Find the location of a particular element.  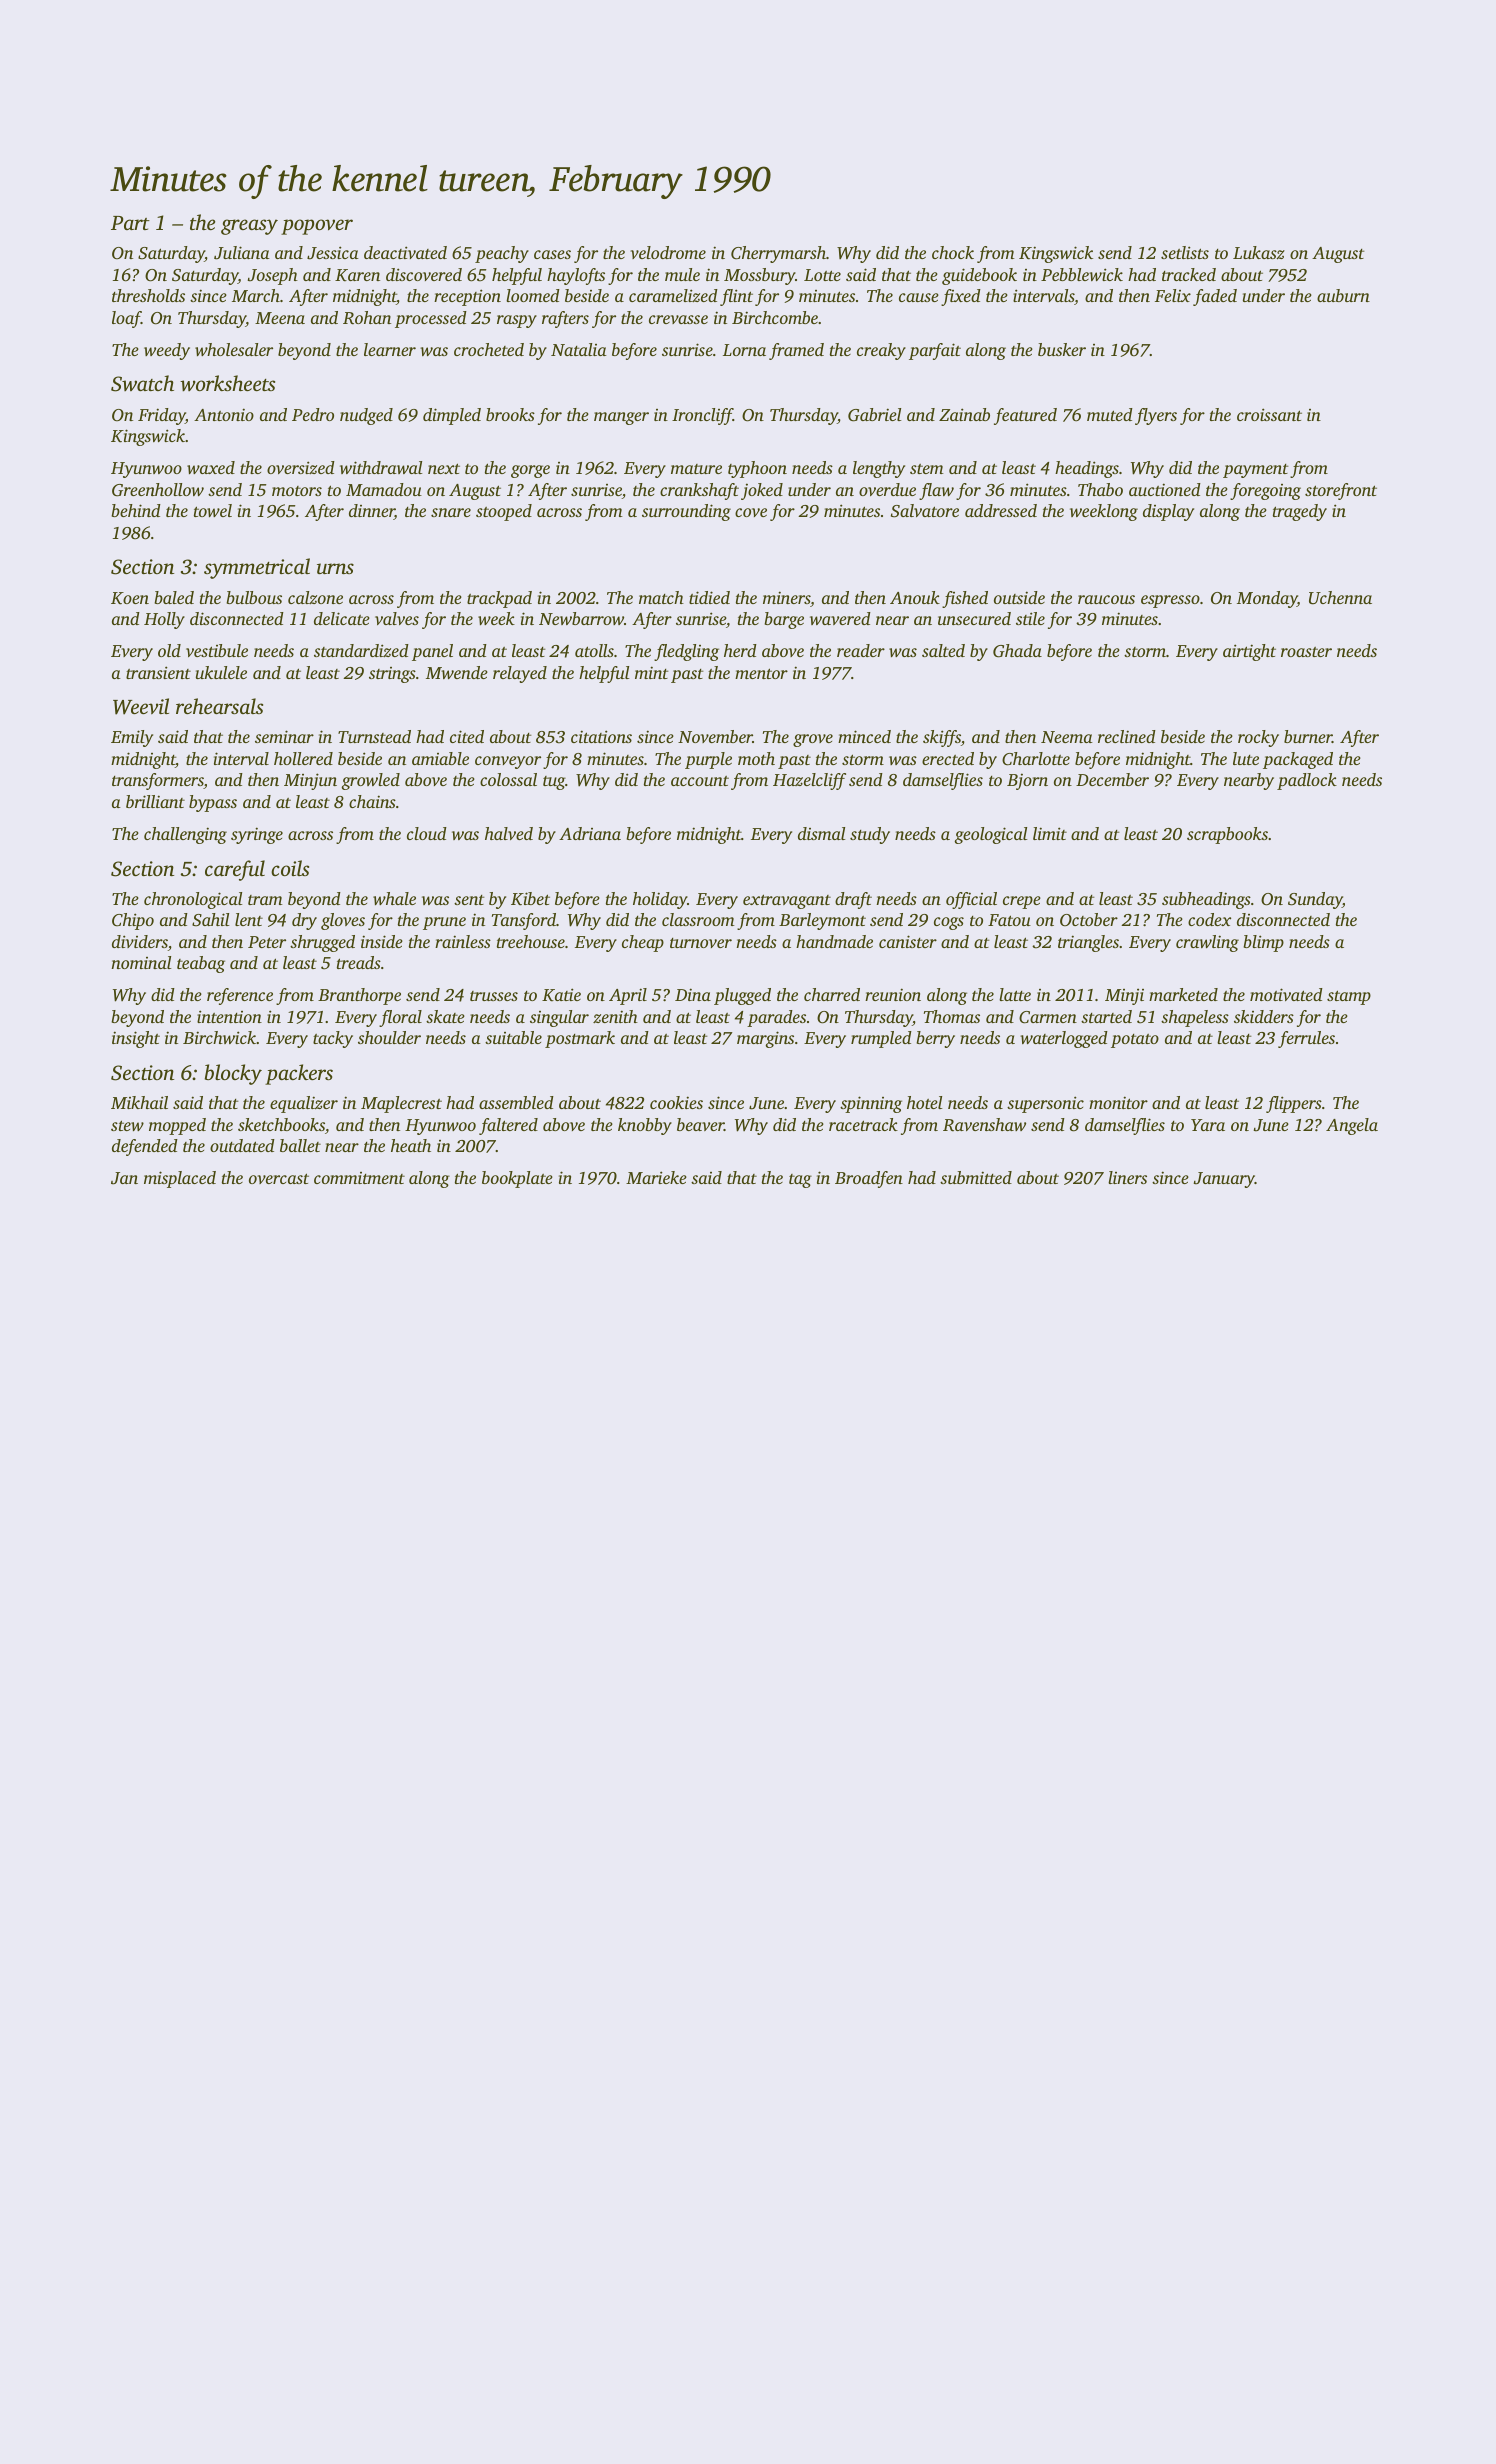

snare is located at coordinates (451, 512).
